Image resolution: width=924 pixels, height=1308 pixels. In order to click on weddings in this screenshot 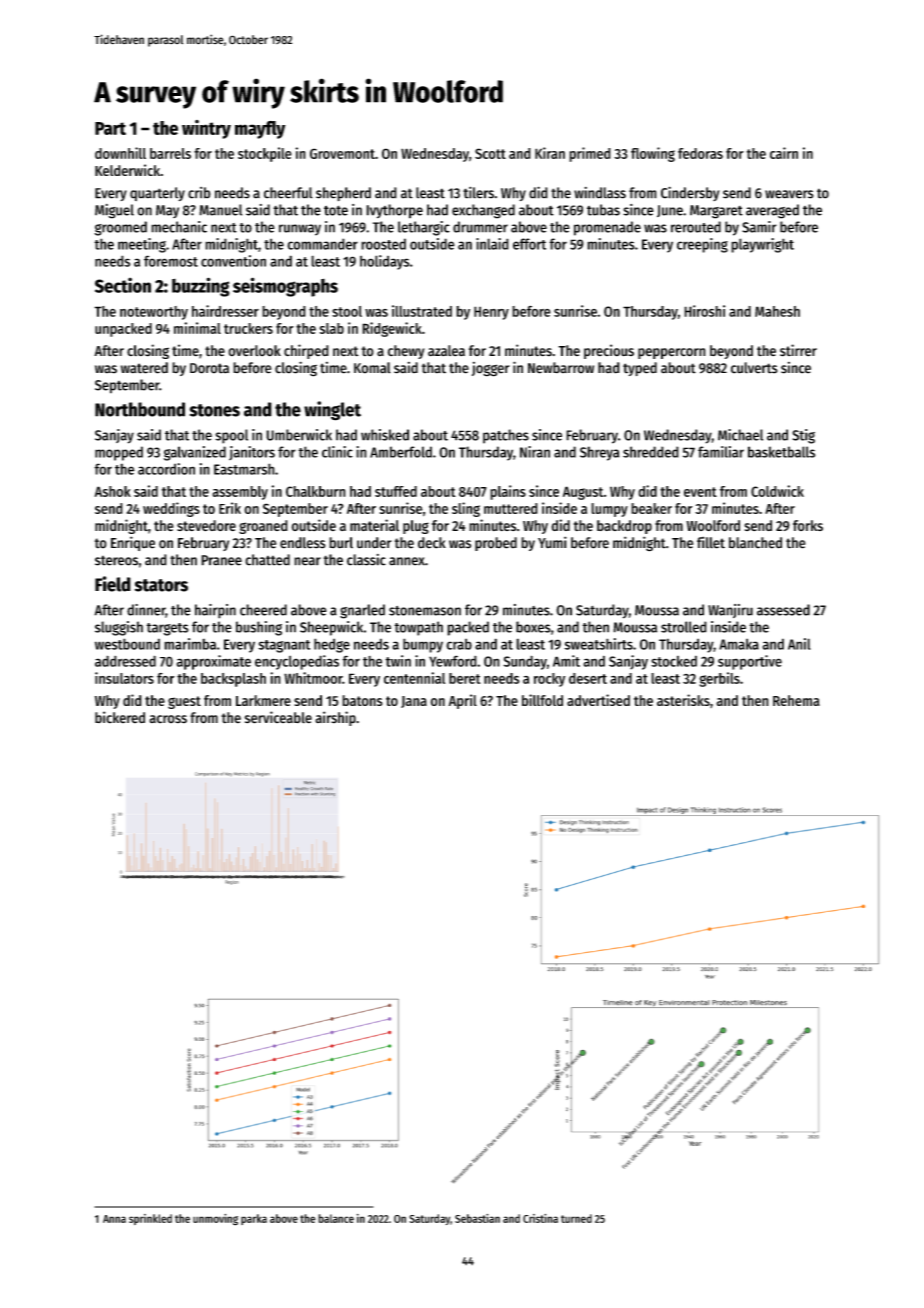, I will do `click(171, 509)`.
